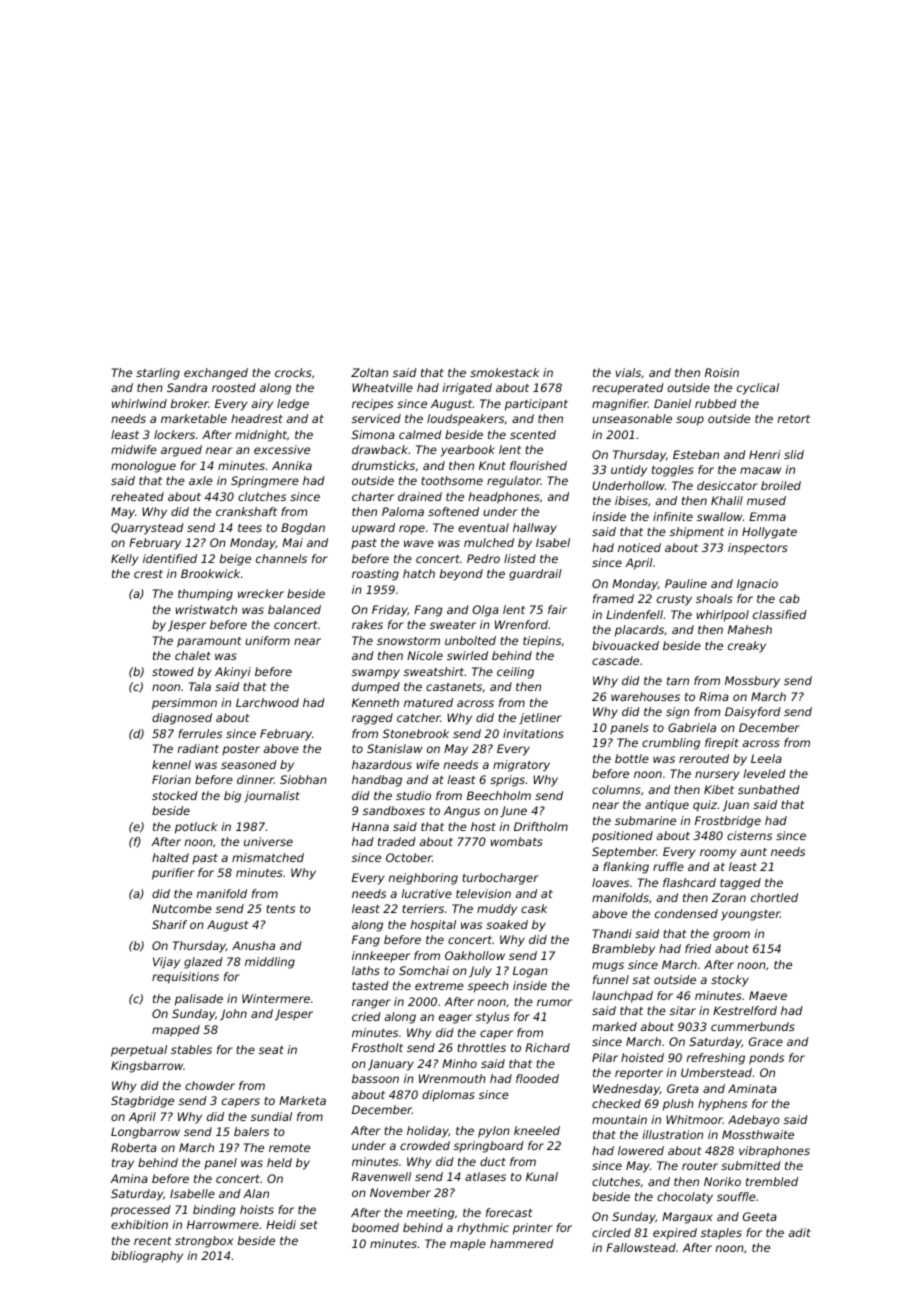 The width and height of the screenshot is (924, 1308). Describe the element at coordinates (632, 418) in the screenshot. I see `unseasonable` at that location.
